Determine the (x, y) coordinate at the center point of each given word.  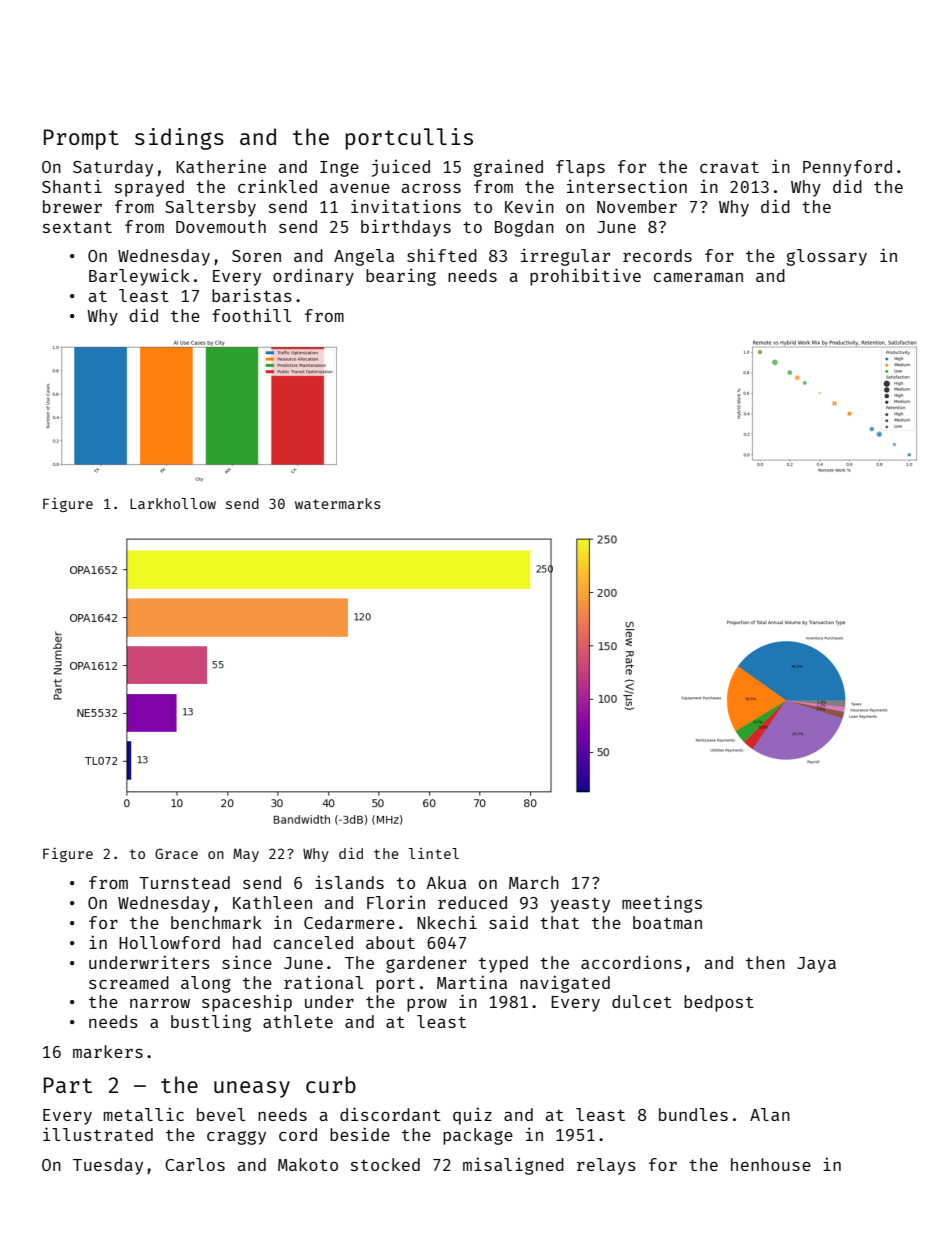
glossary (826, 257)
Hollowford (169, 942)
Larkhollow (173, 503)
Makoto (308, 1164)
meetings (662, 904)
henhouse (771, 1164)
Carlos (195, 1164)
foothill (251, 315)
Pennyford (847, 168)
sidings (179, 139)
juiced (401, 168)
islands (349, 882)
